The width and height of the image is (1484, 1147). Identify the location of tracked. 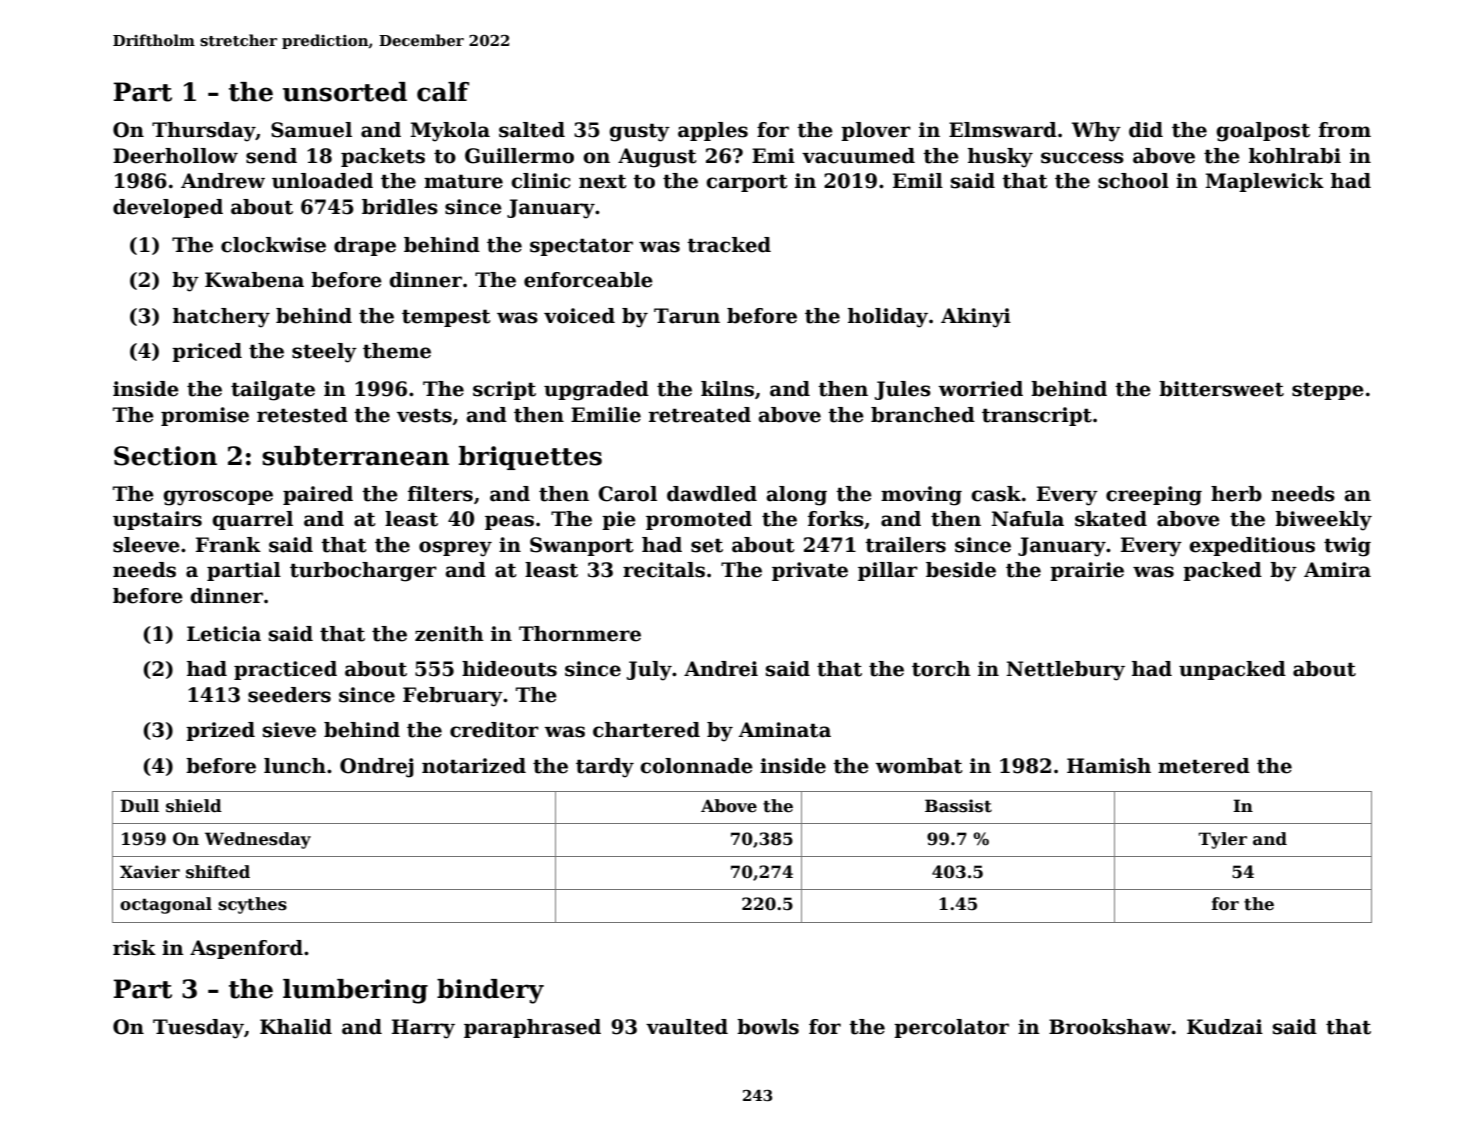
(729, 245).
